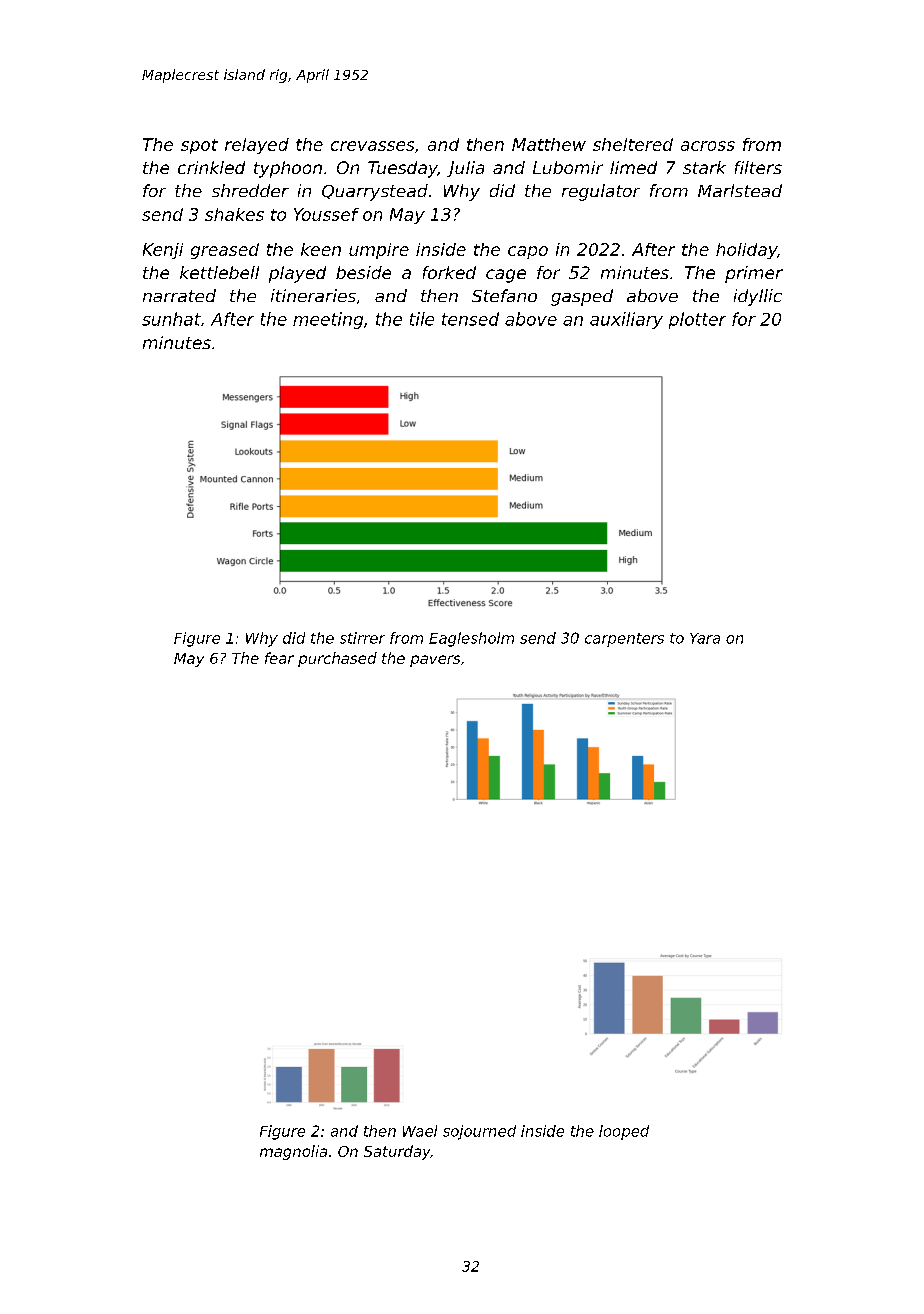 The image size is (924, 1314). What do you see at coordinates (471, 639) in the screenshot?
I see `Eaglesholm` at bounding box center [471, 639].
